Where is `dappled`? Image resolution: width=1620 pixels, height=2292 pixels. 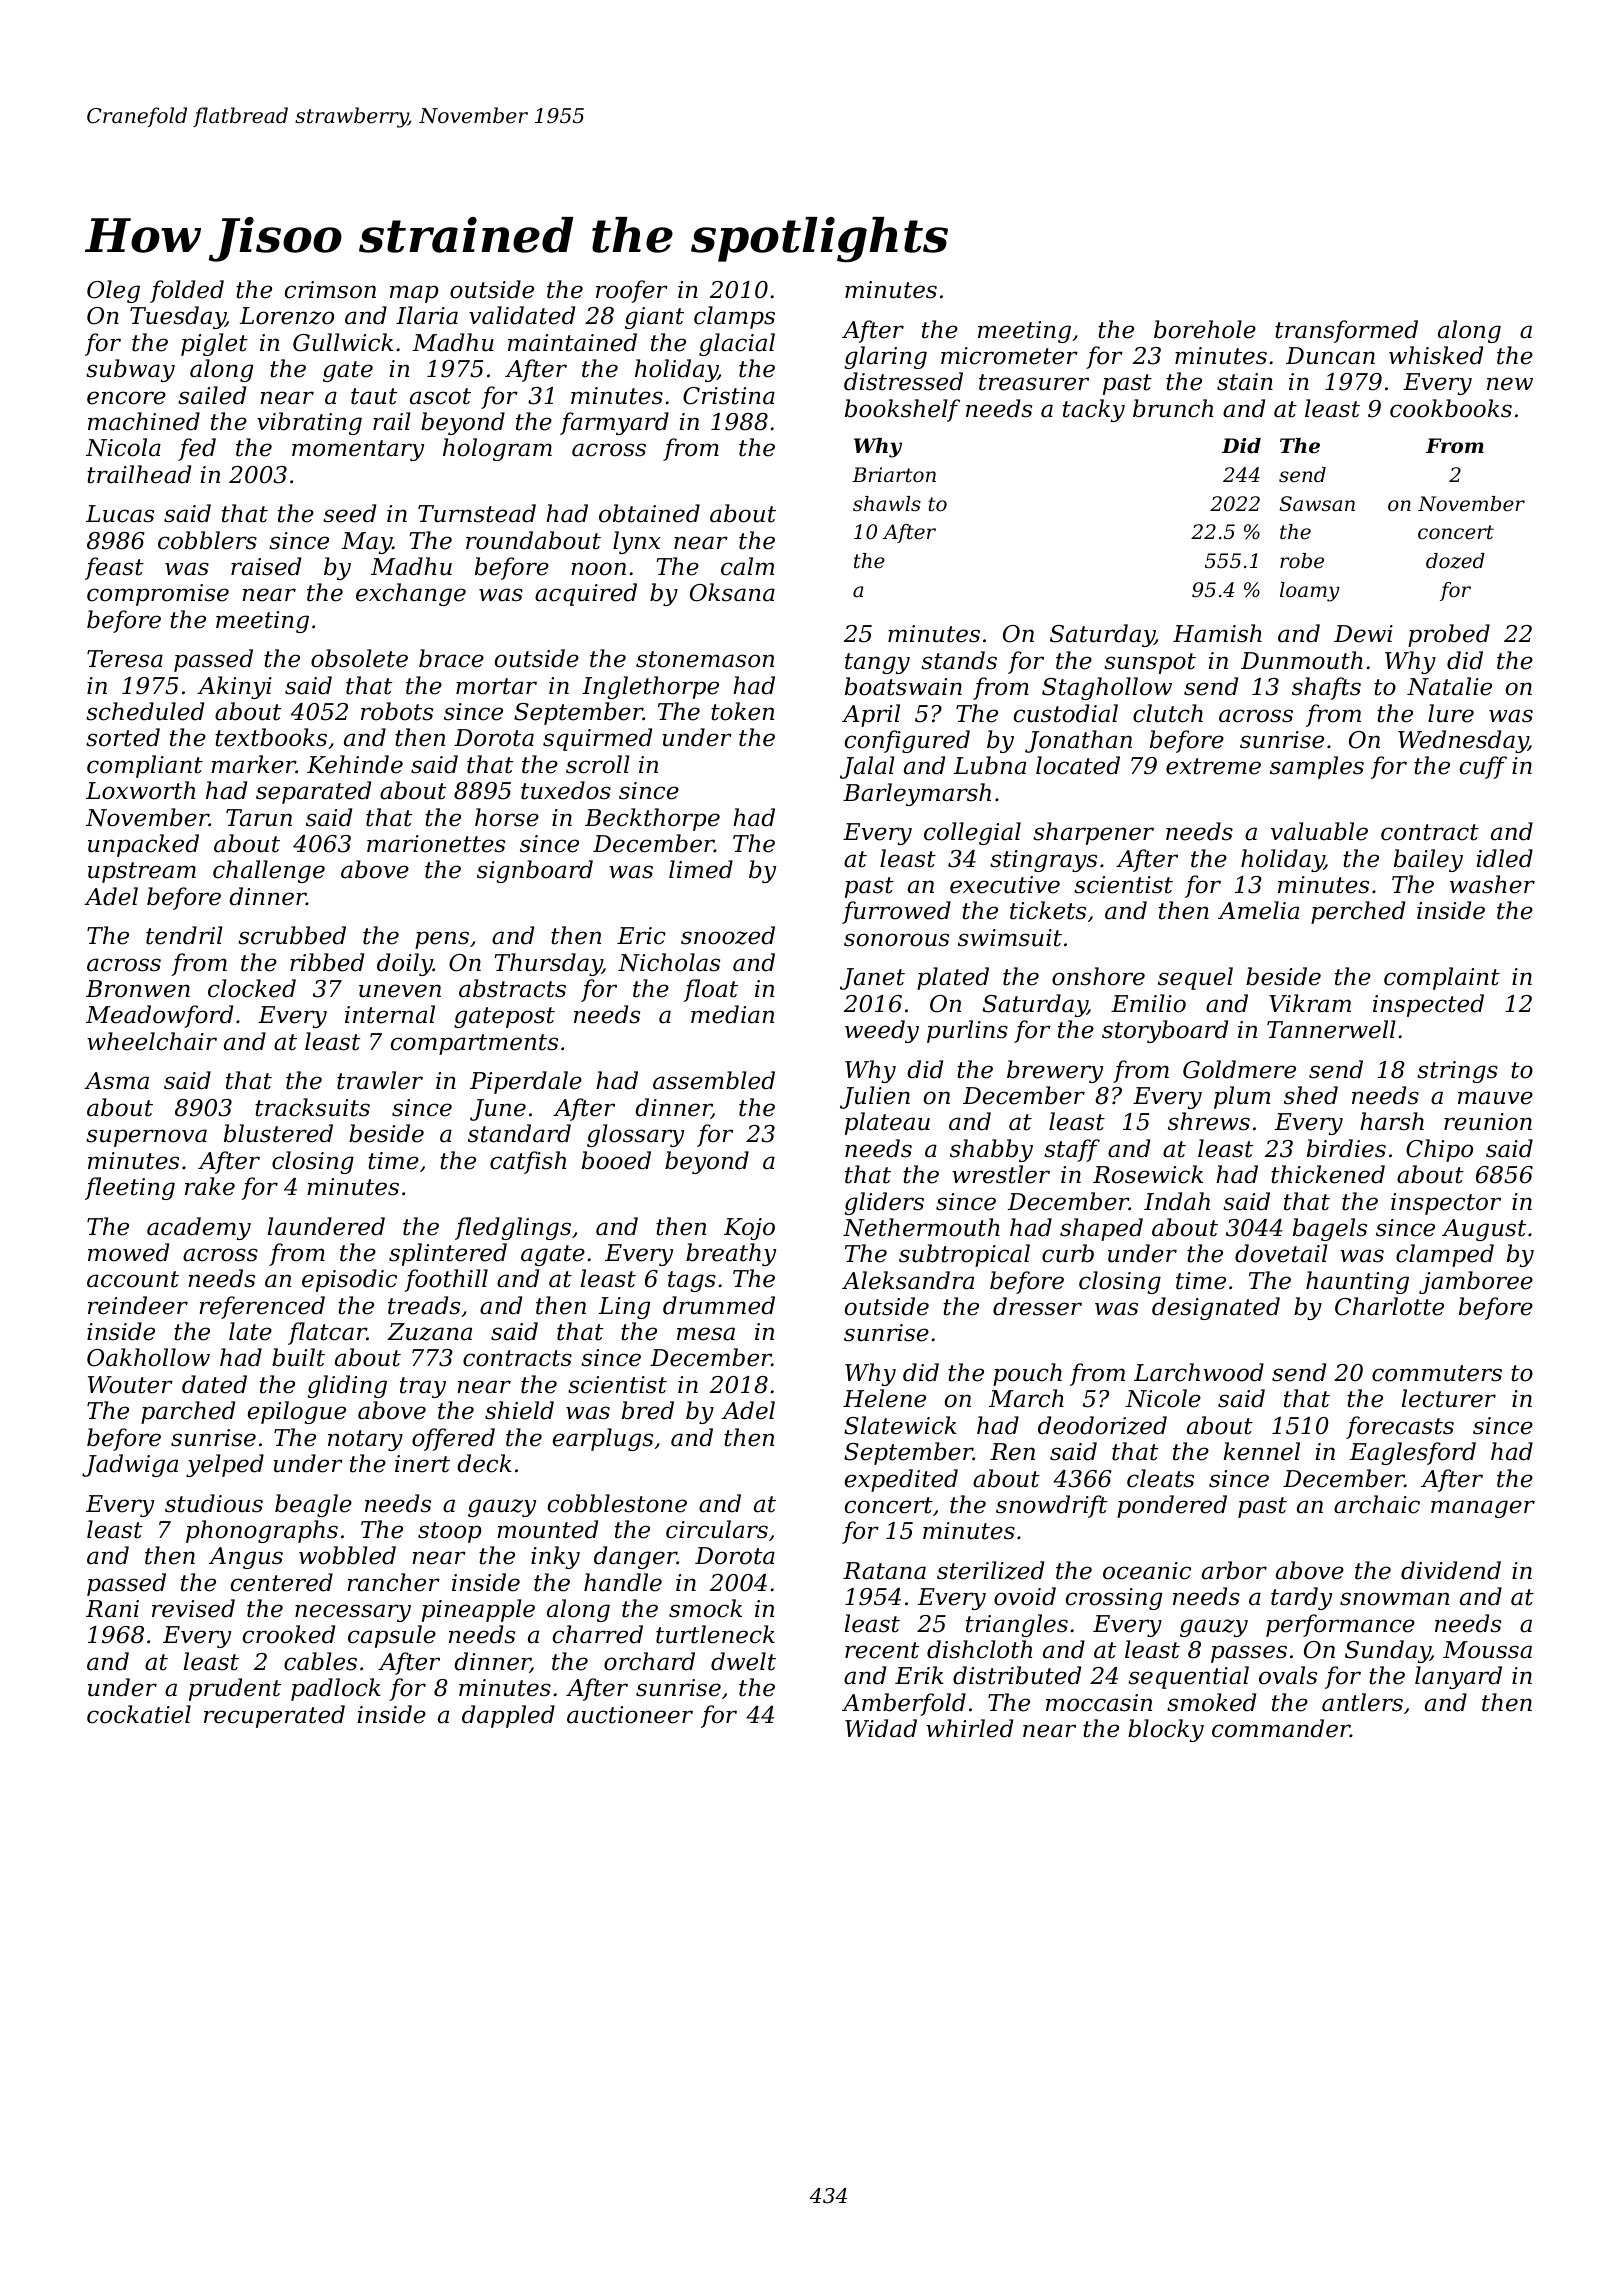
dappled is located at coordinates (508, 1716).
